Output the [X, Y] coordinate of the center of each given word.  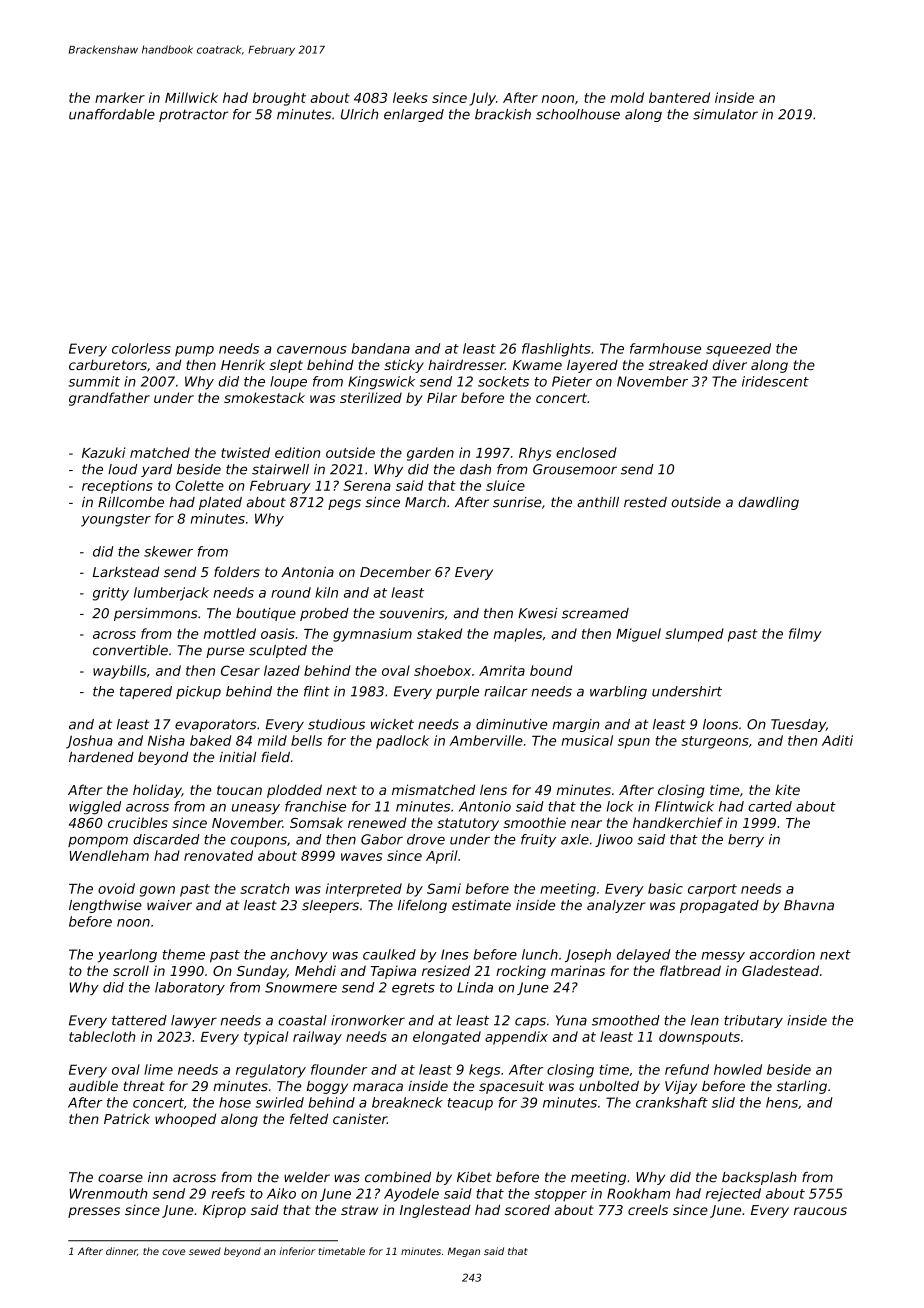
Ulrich [359, 114]
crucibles [138, 822]
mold [627, 97]
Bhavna [809, 905]
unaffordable [112, 114]
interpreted [364, 890]
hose [235, 1102]
